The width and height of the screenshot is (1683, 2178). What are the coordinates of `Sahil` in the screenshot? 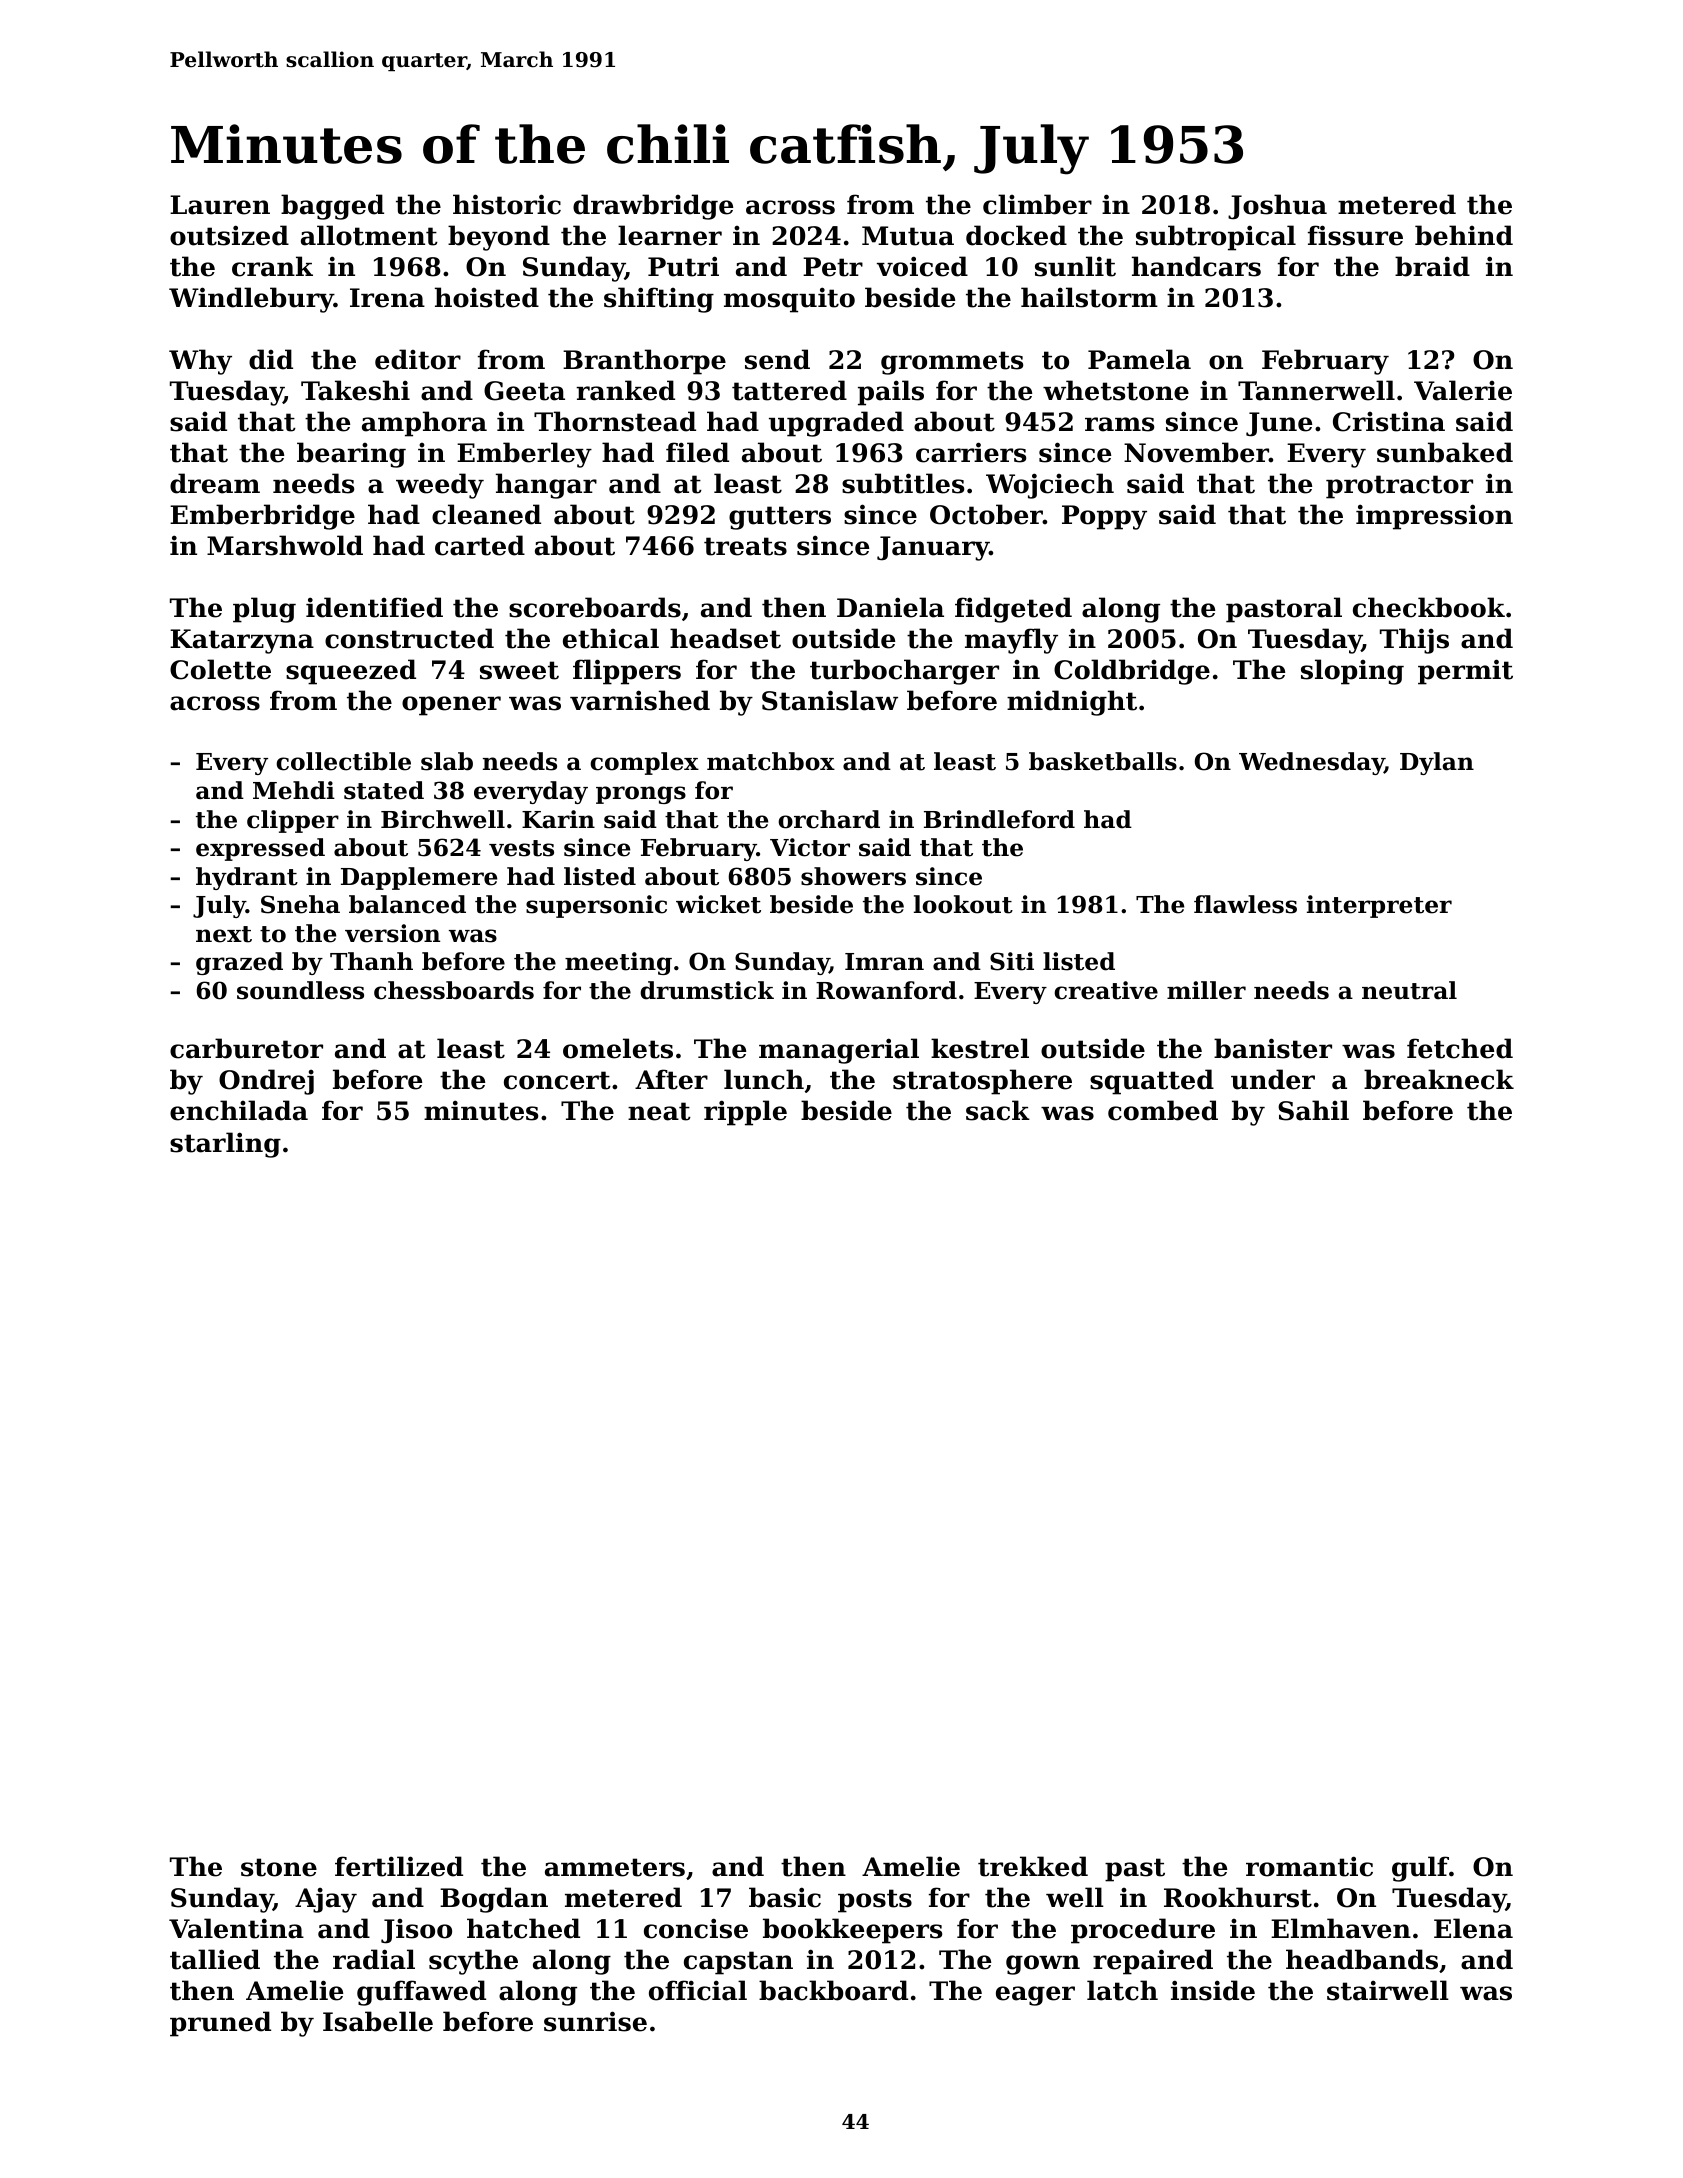 It's located at (1313, 1110).
